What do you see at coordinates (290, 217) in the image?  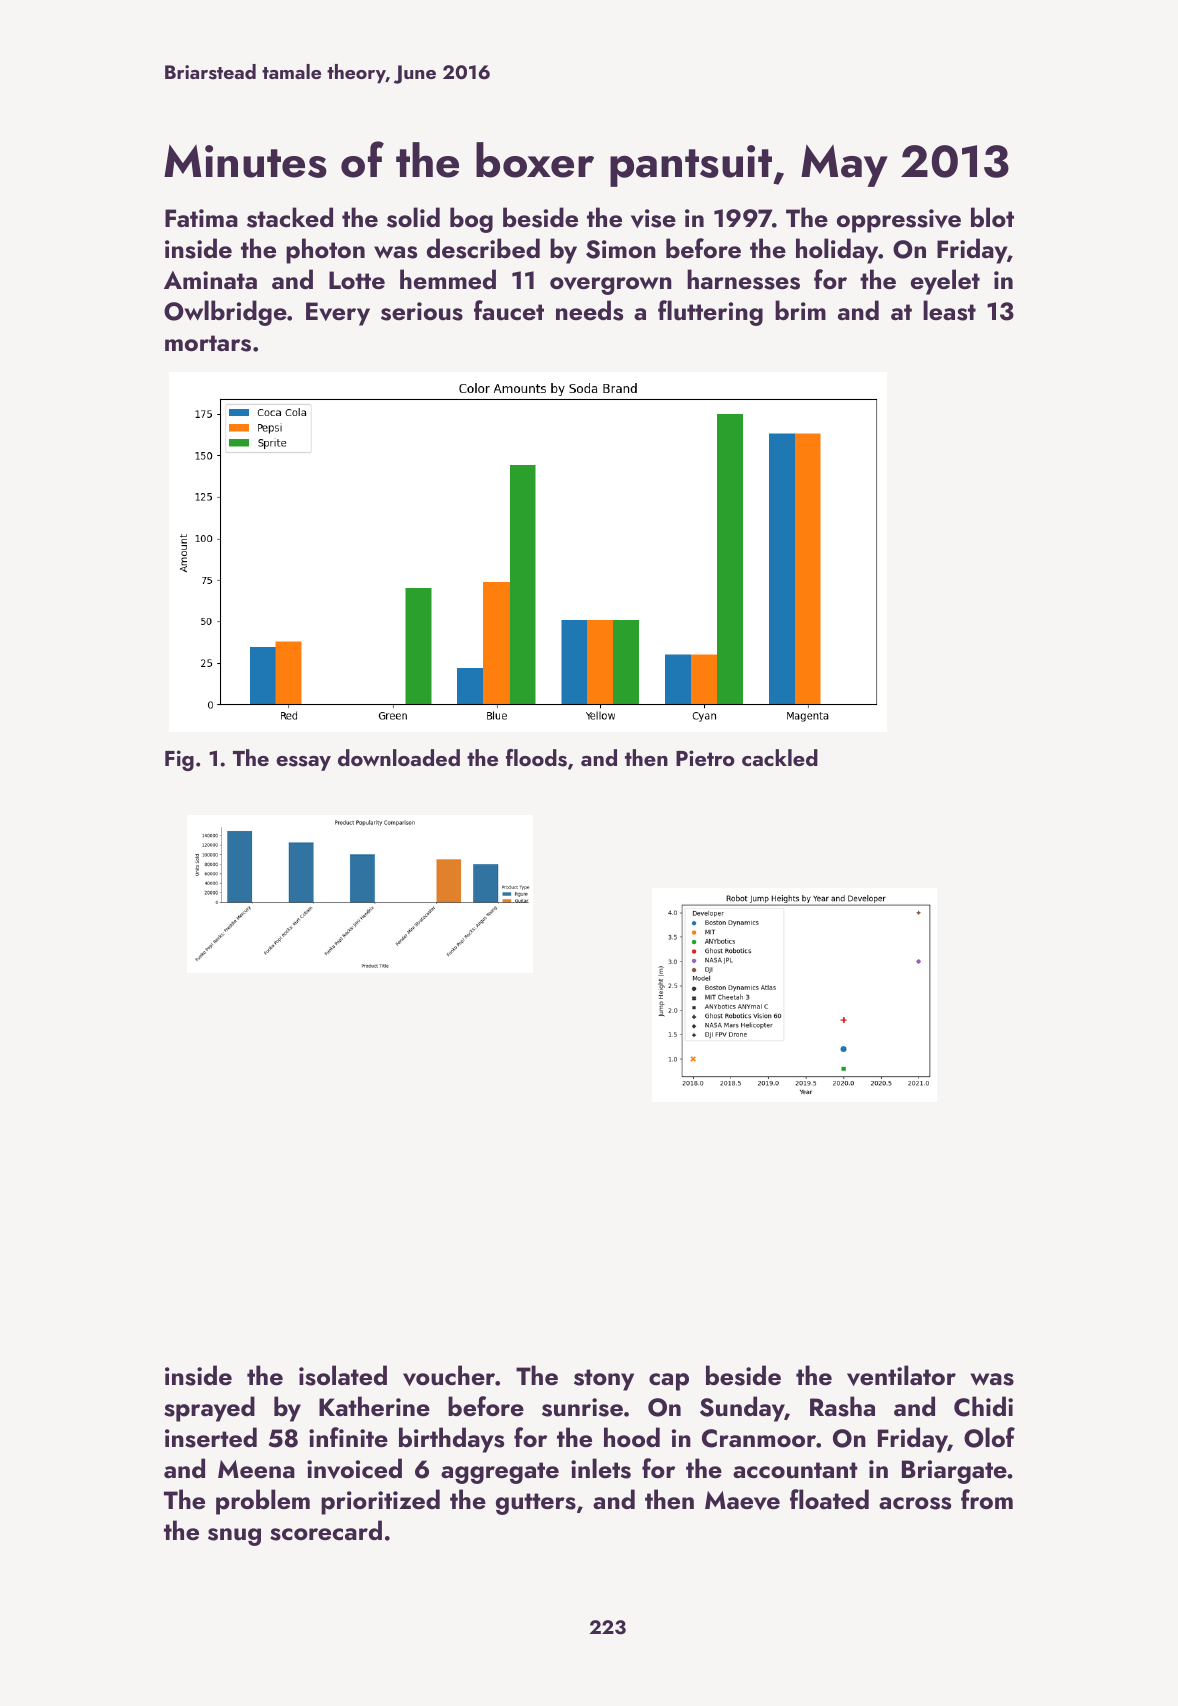 I see `stacked` at bounding box center [290, 217].
